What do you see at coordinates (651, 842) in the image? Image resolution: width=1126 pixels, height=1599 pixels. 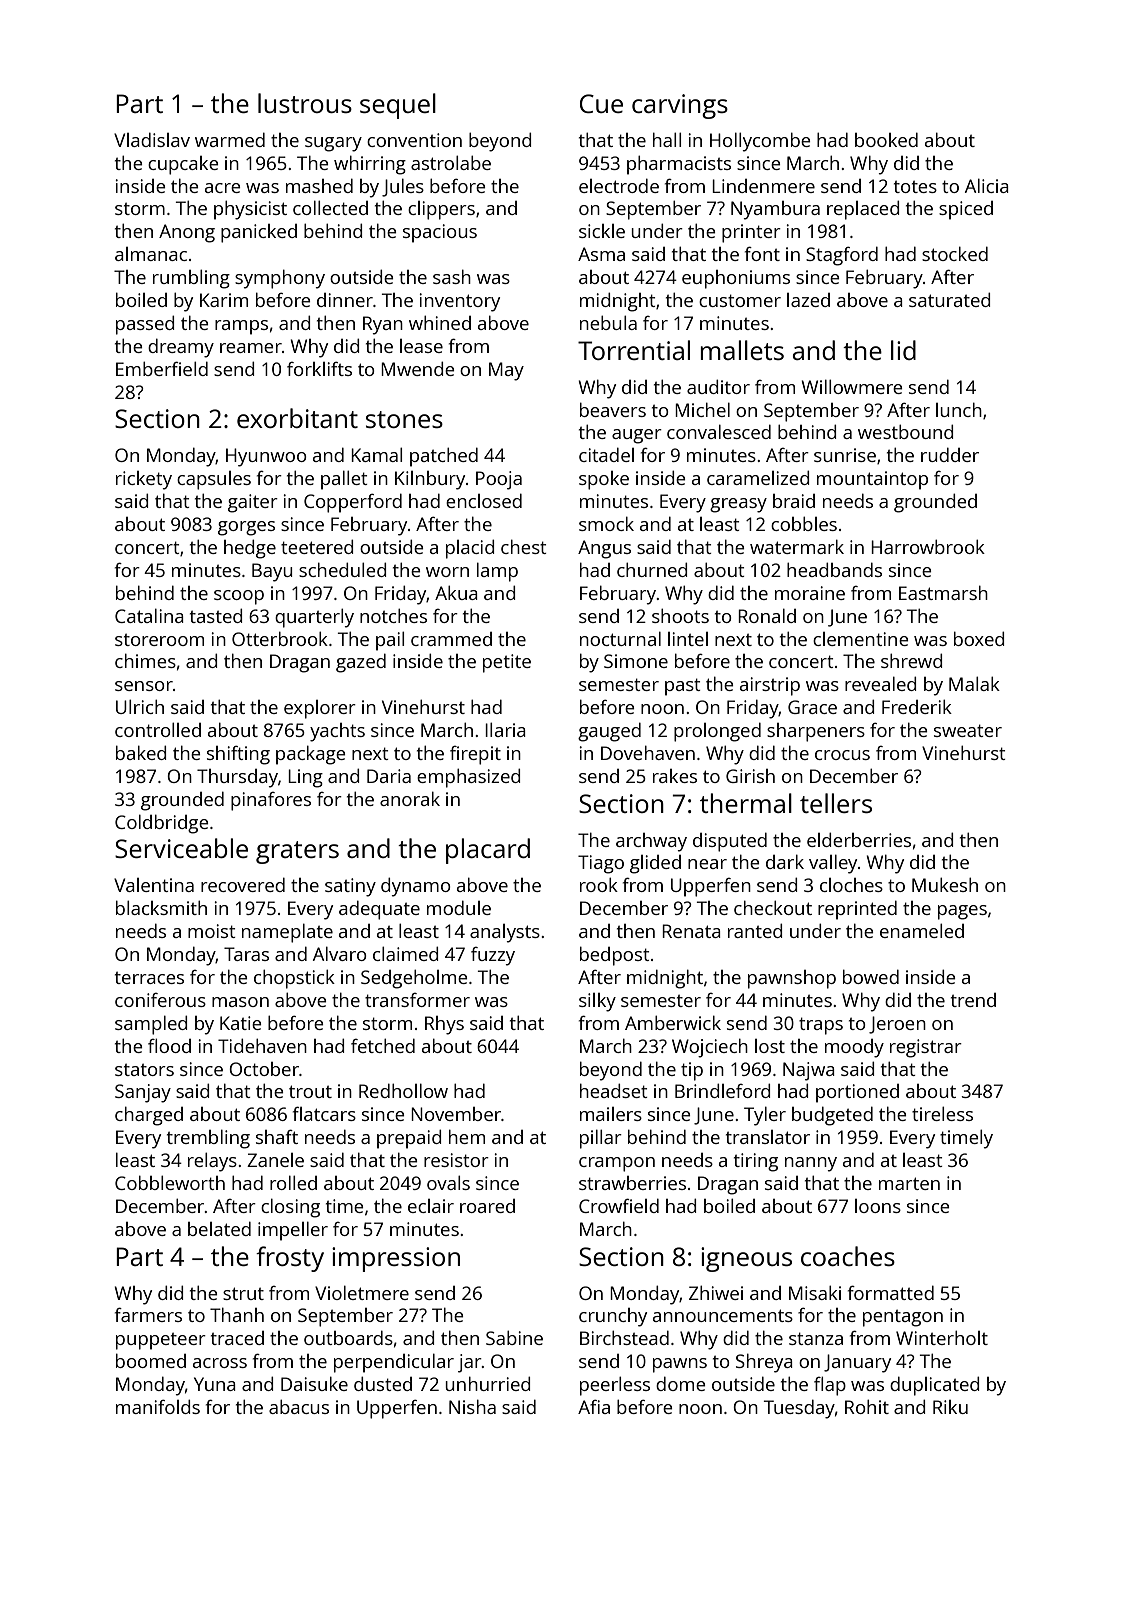 I see `archway` at bounding box center [651, 842].
